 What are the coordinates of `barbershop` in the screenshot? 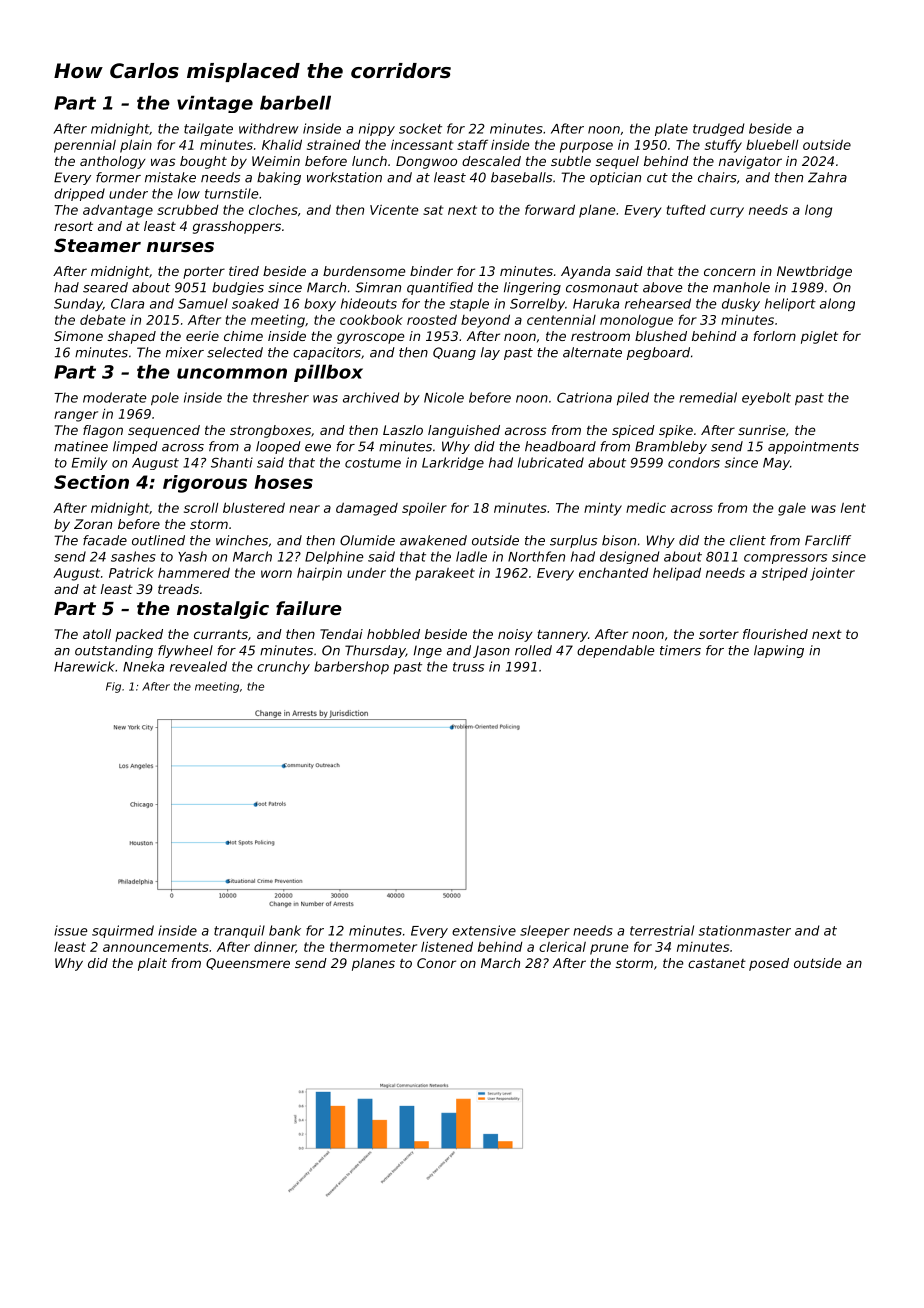 It's located at (351, 667).
